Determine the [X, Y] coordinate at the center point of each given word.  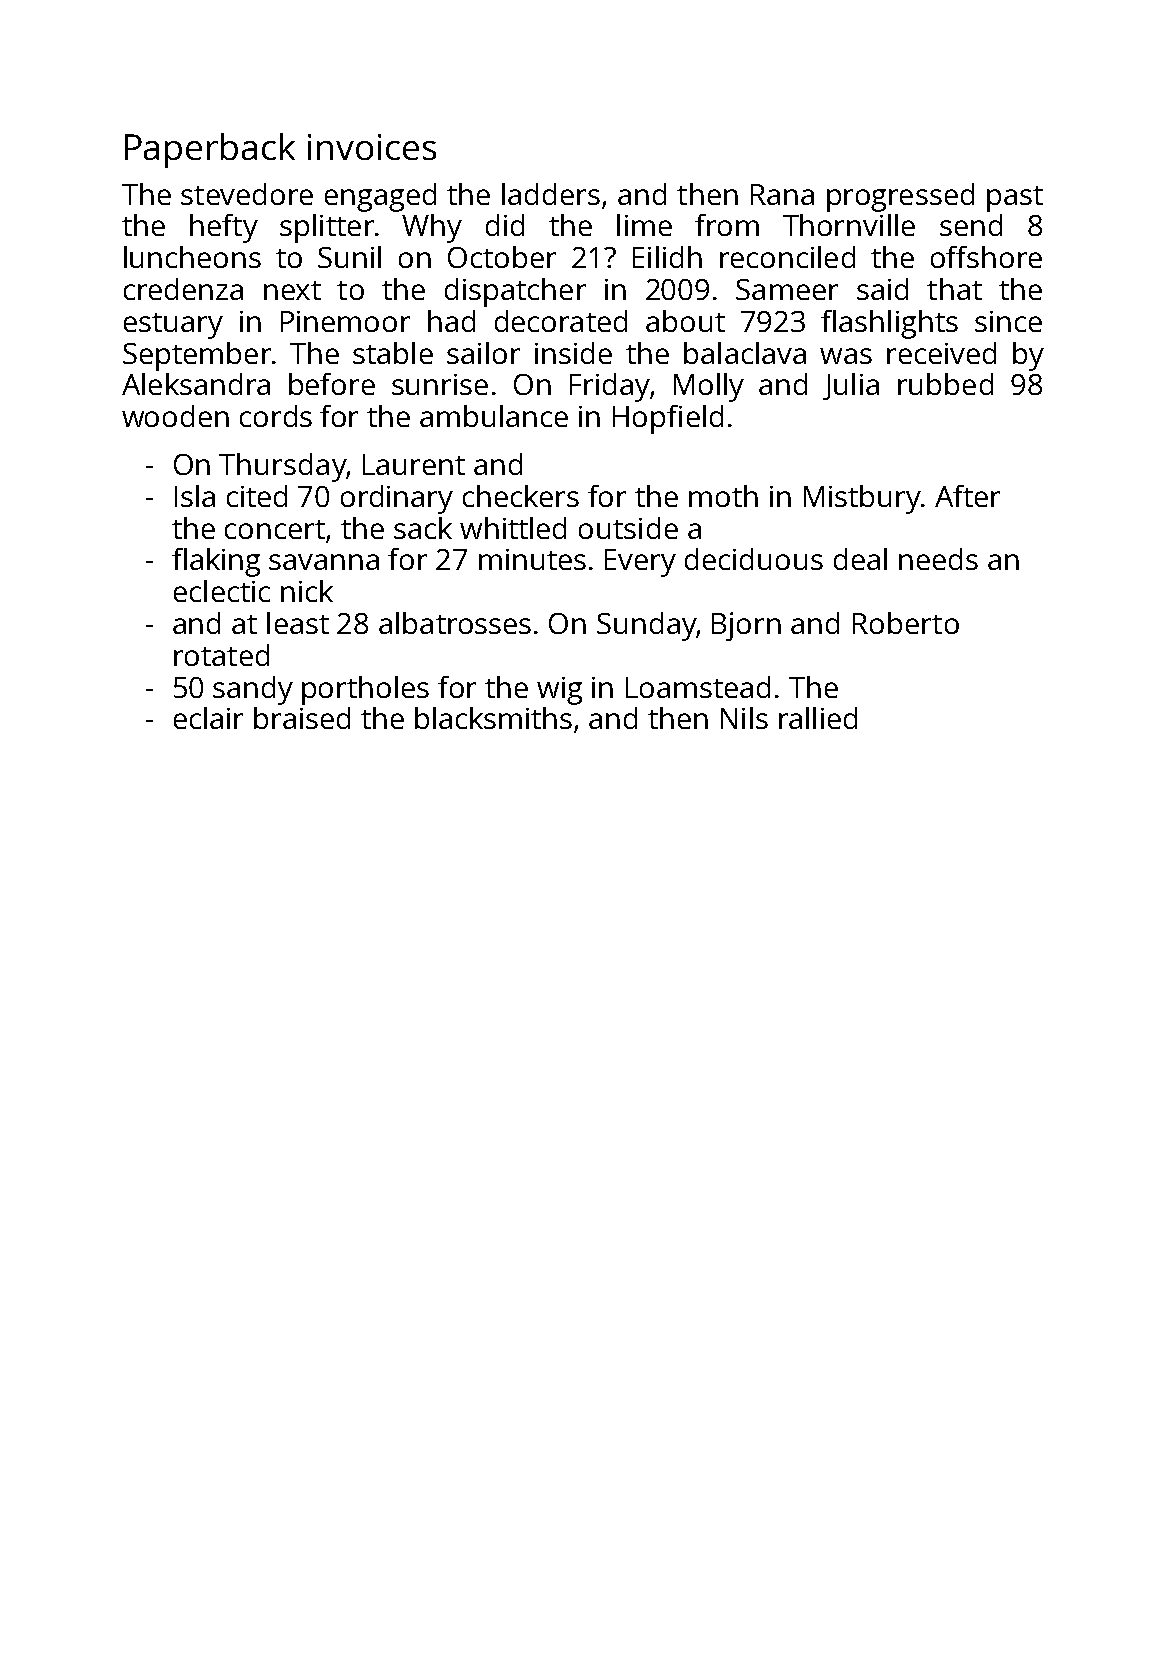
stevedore [247, 194]
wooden [175, 416]
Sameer [787, 289]
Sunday [646, 626]
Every [640, 563]
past [1015, 199]
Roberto [906, 623]
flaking [216, 562]
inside [573, 353]
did [505, 225]
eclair [208, 718]
